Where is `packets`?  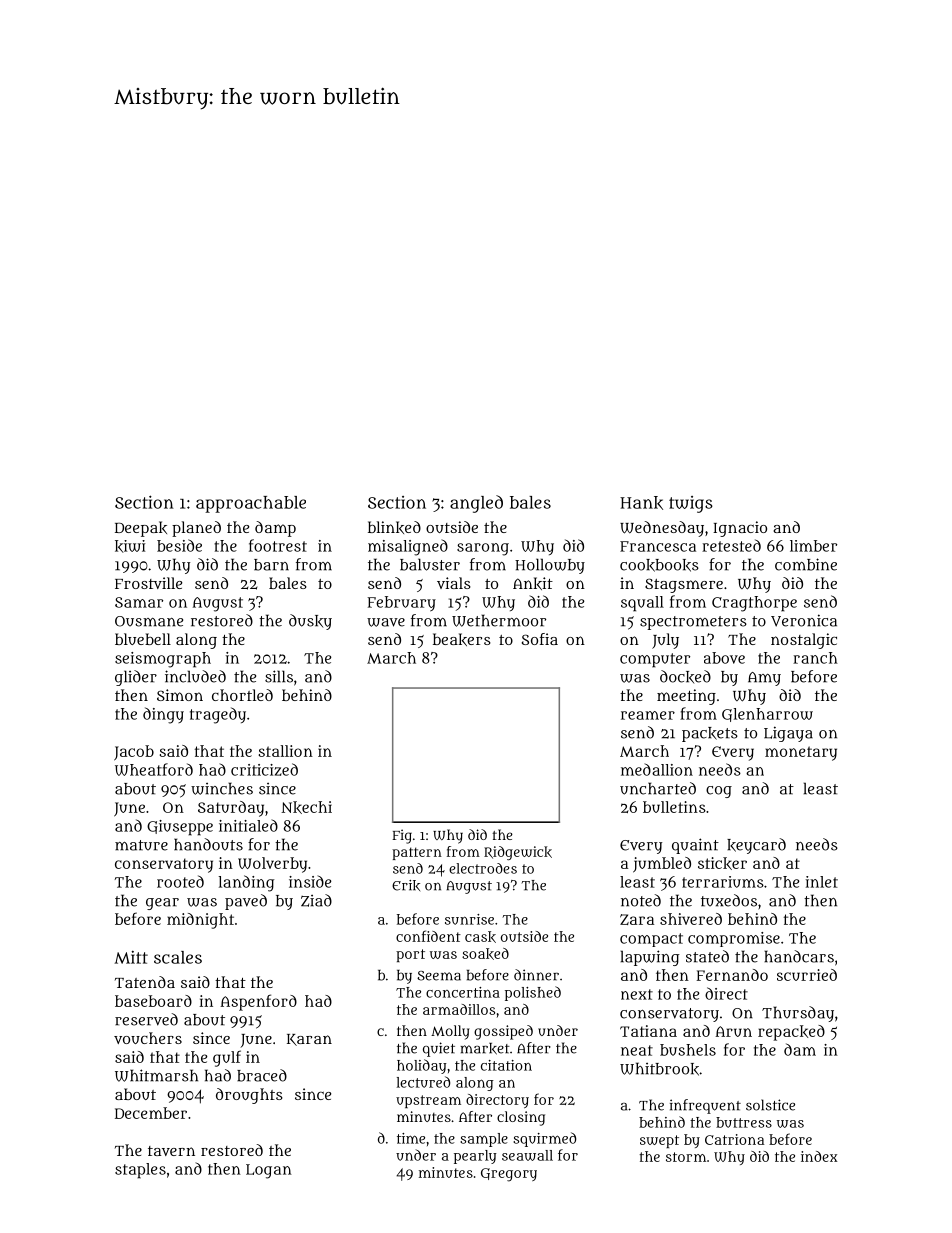
packets is located at coordinates (710, 734).
